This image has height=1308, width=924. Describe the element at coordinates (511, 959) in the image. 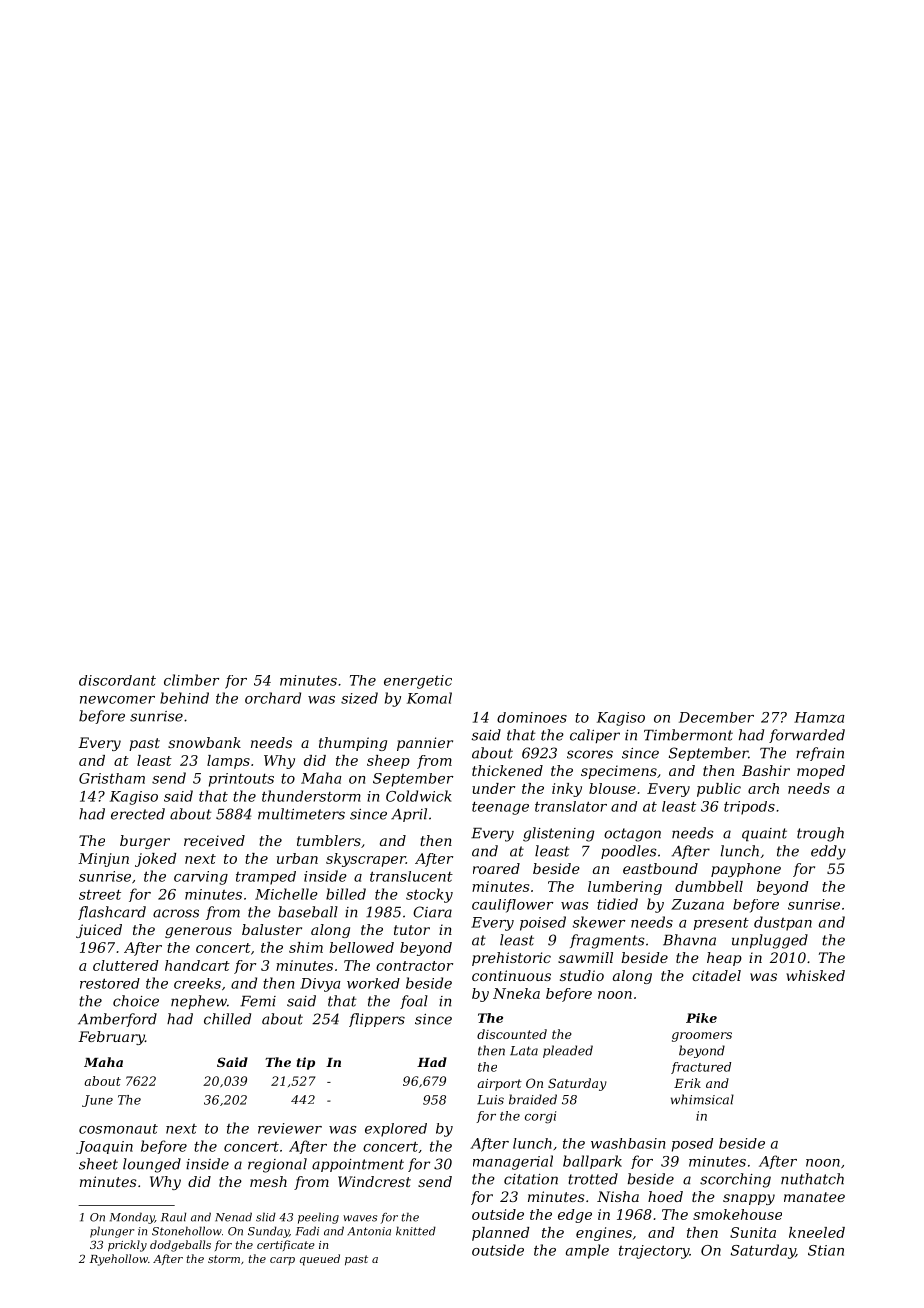

I see `prehistoric` at that location.
